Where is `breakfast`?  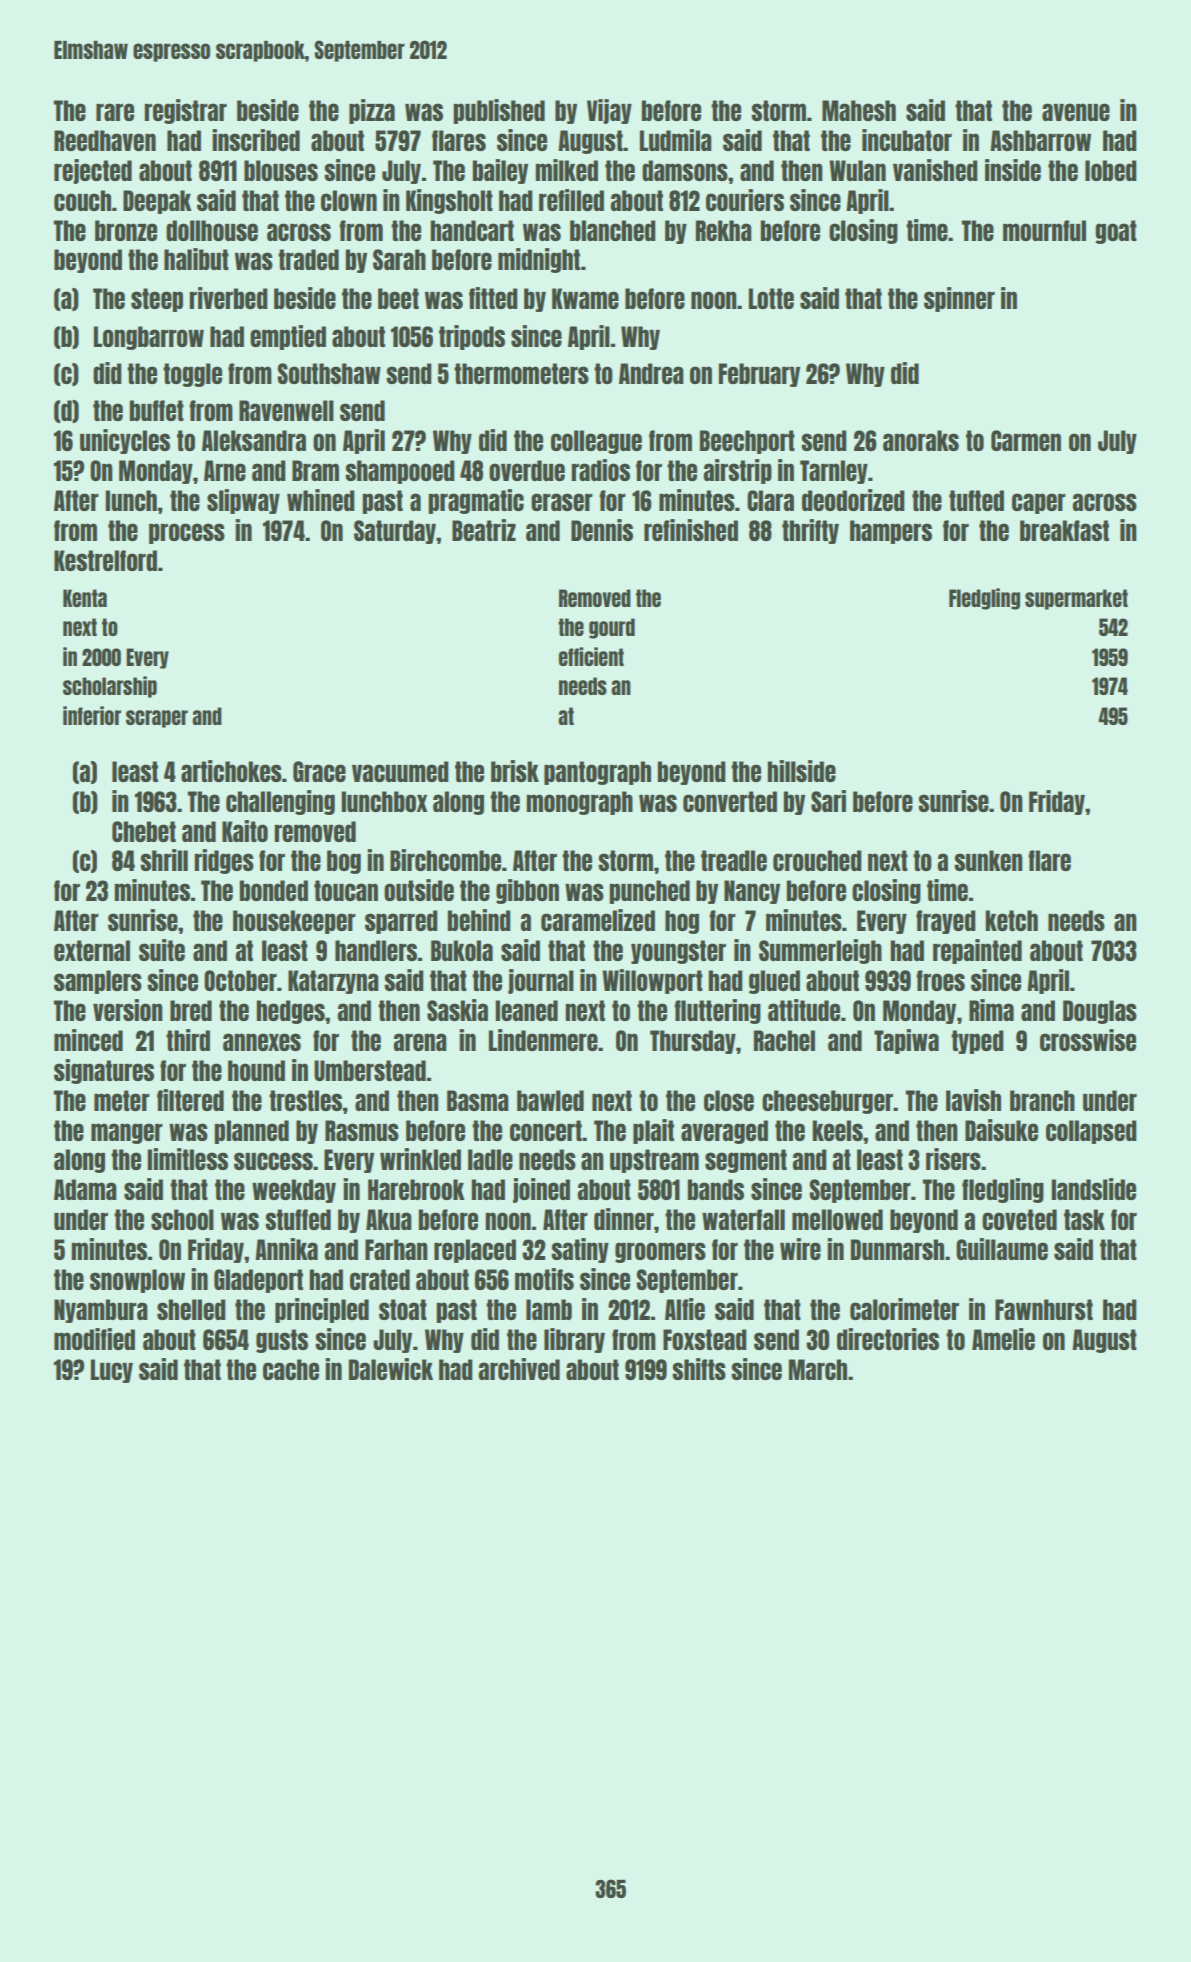
breakfast is located at coordinates (1064, 530).
